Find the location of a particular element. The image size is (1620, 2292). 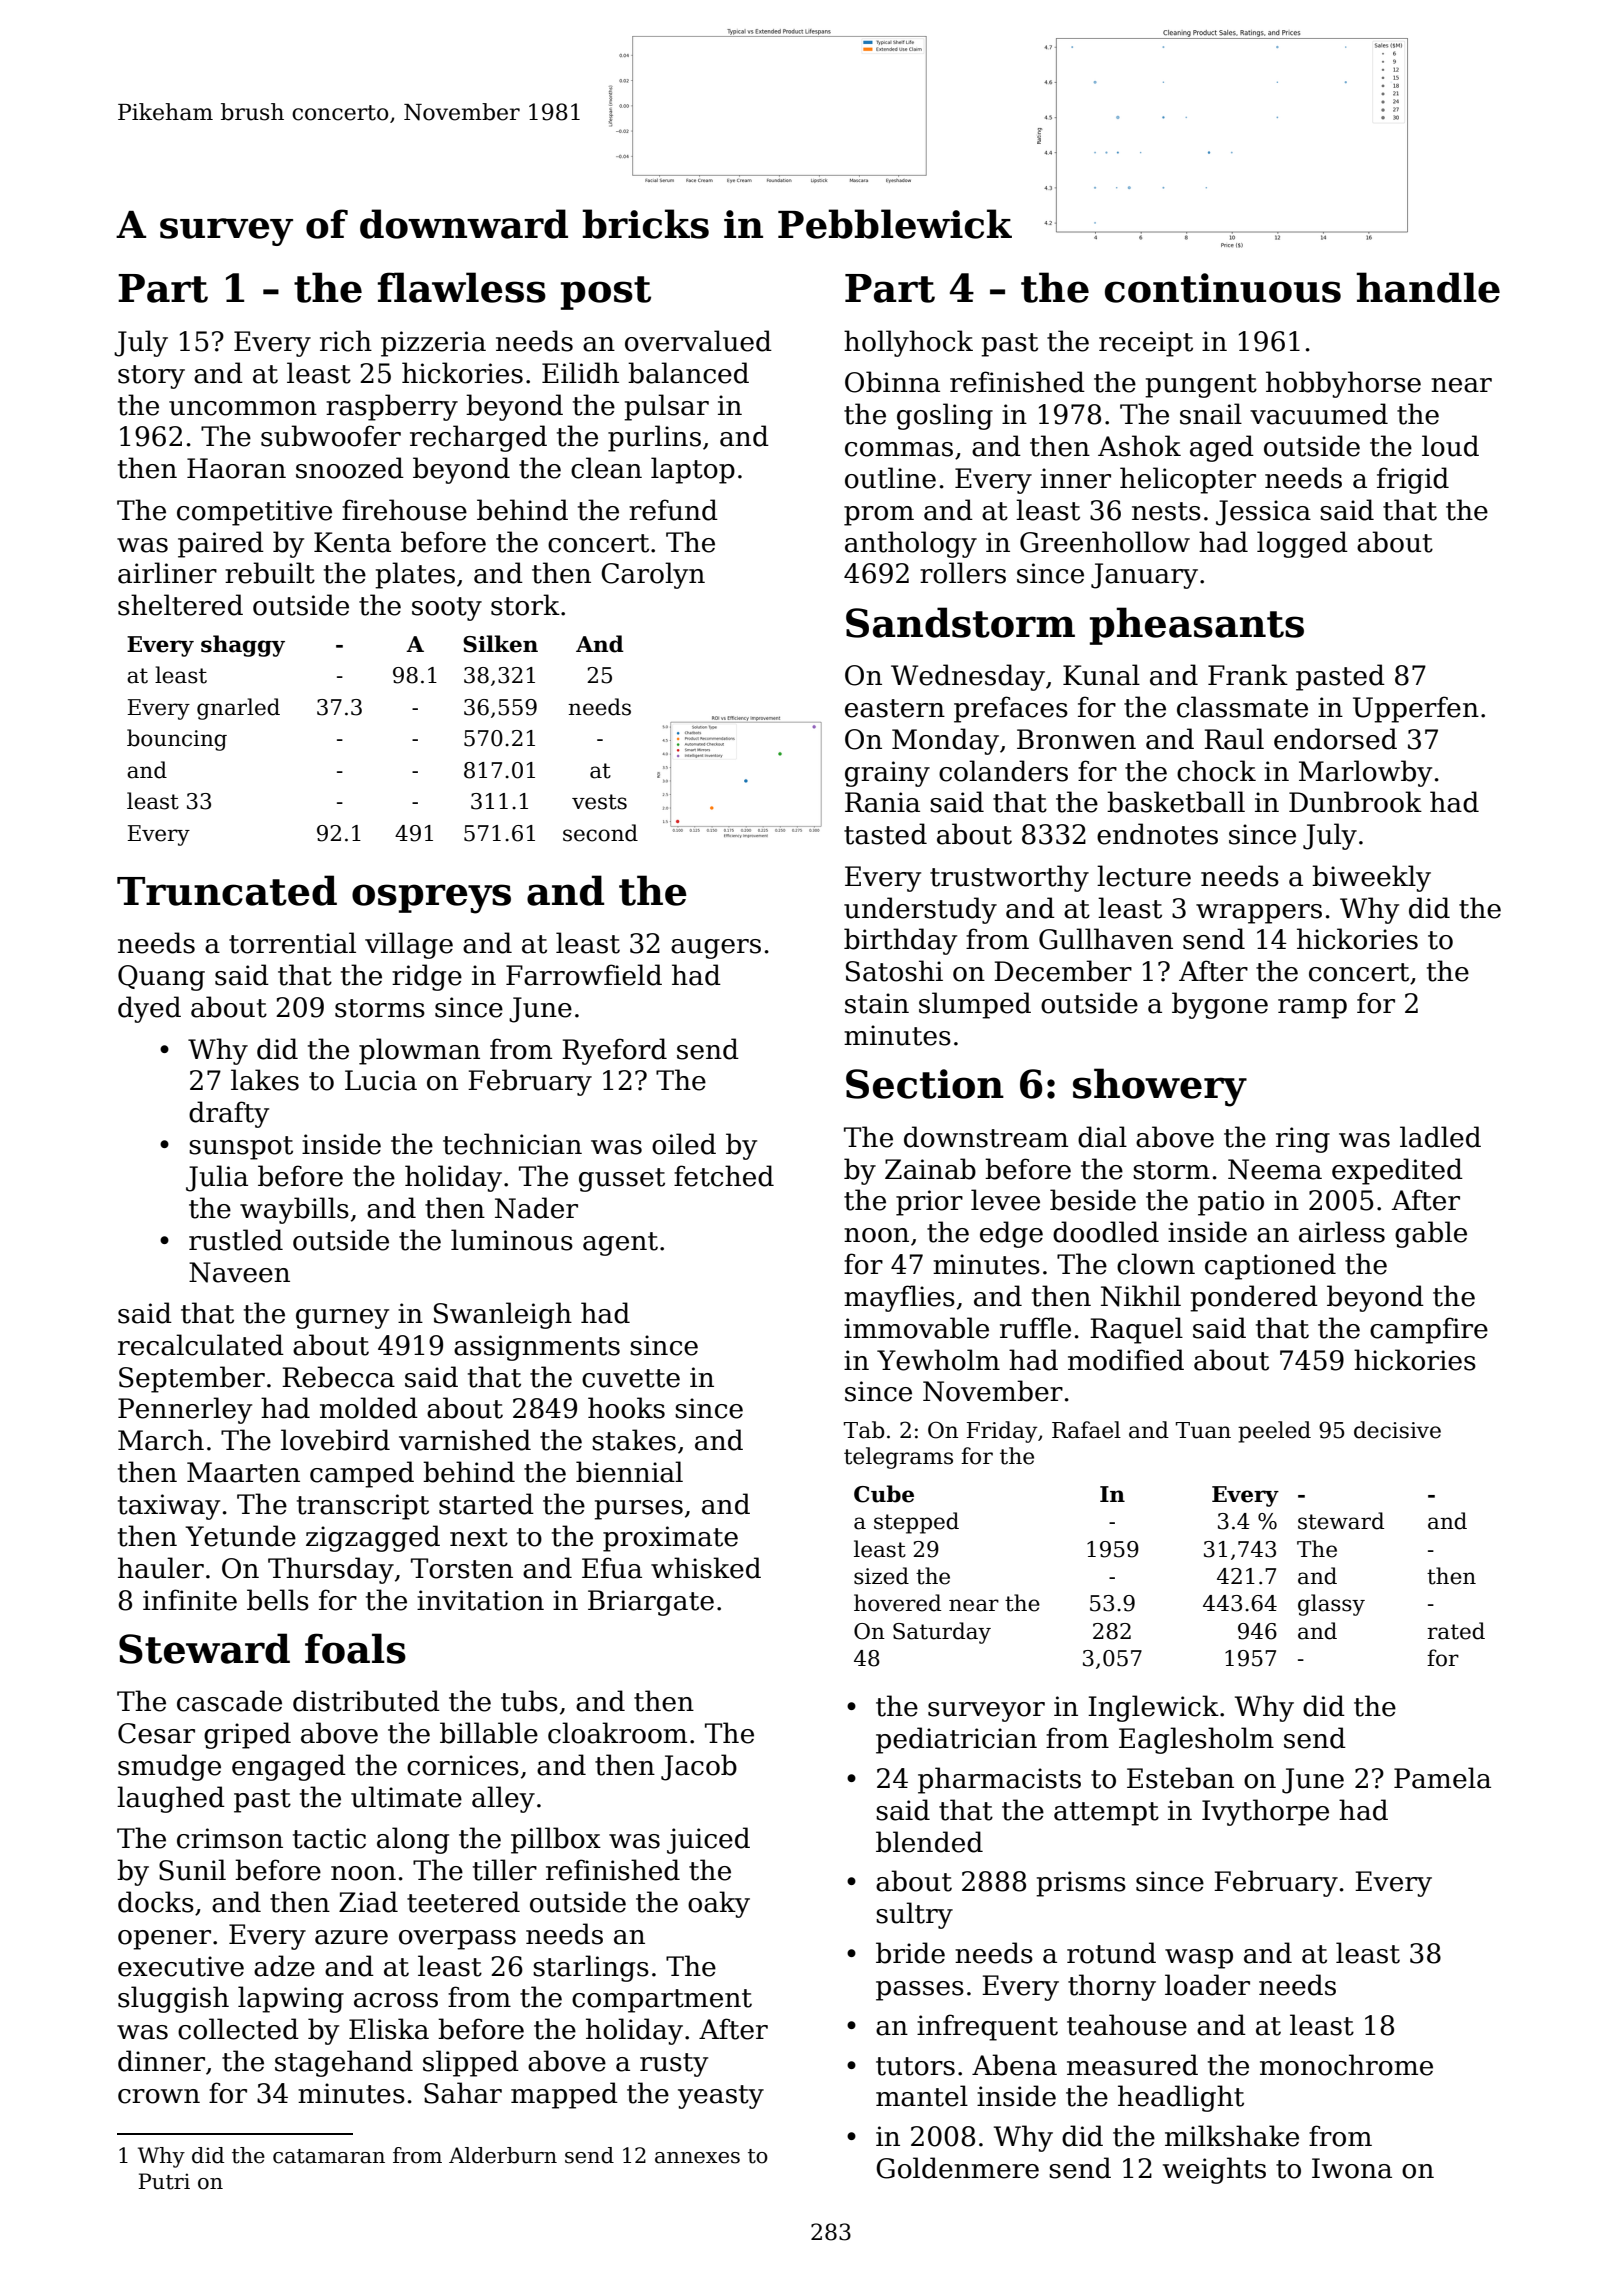

Pamela is located at coordinates (1442, 1778).
